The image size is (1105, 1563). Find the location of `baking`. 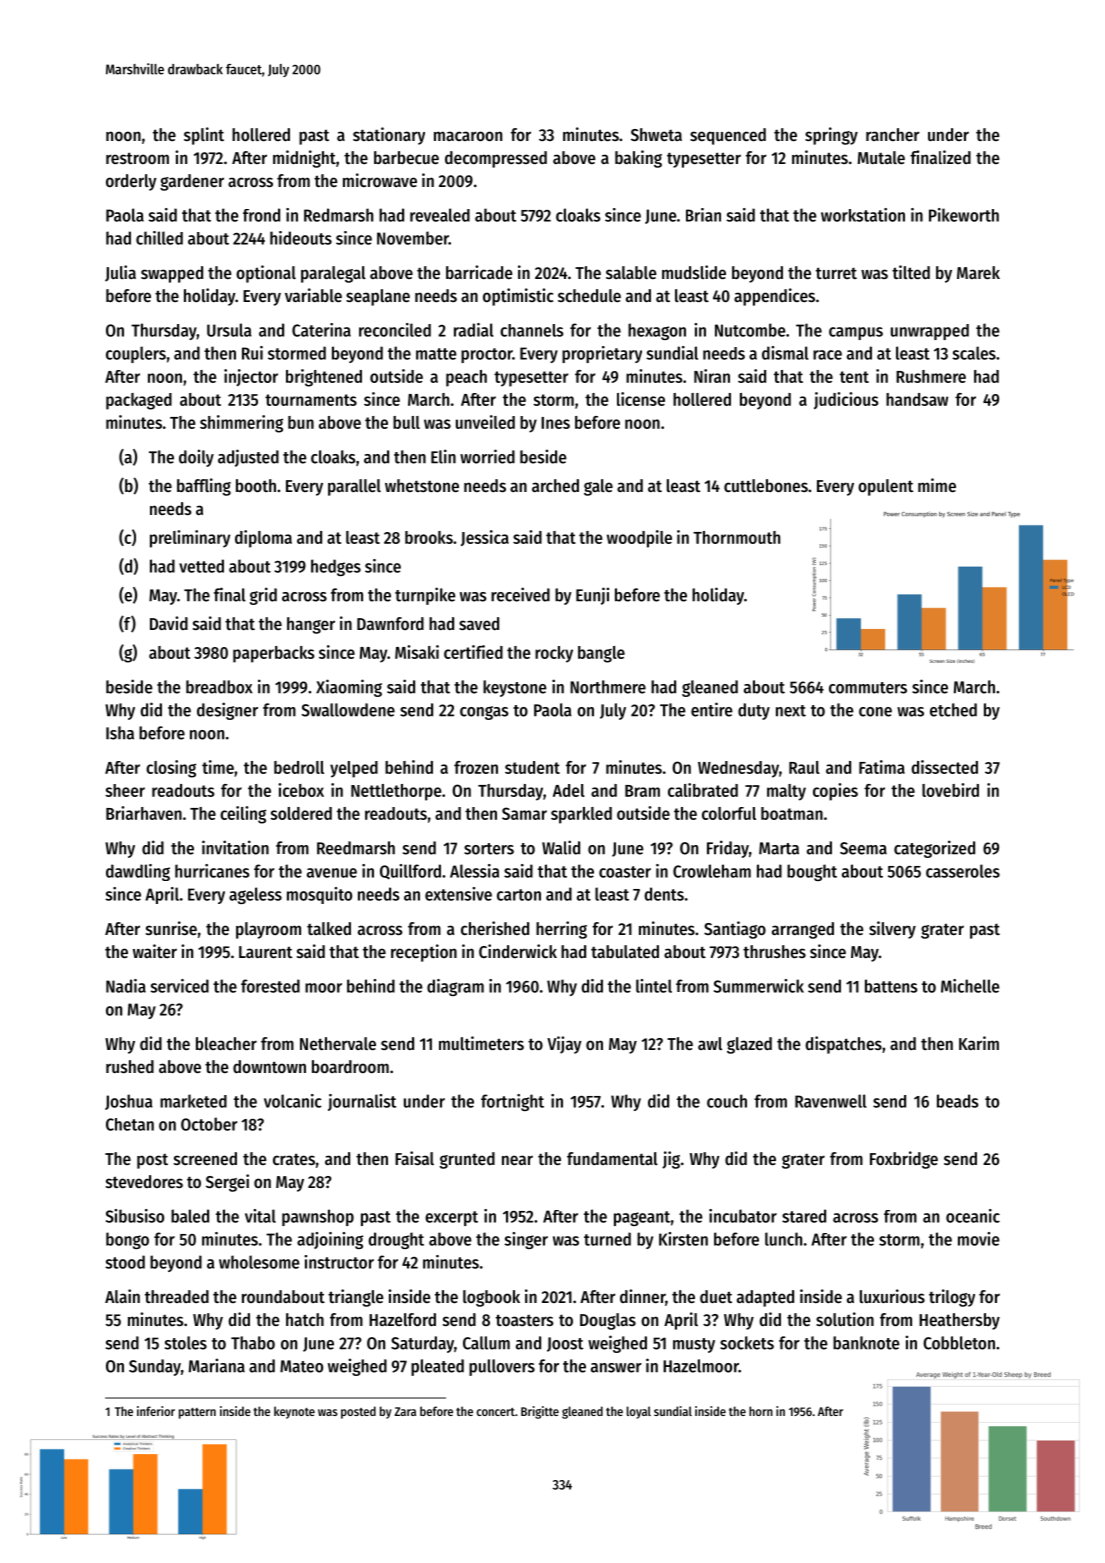

baking is located at coordinates (638, 159).
